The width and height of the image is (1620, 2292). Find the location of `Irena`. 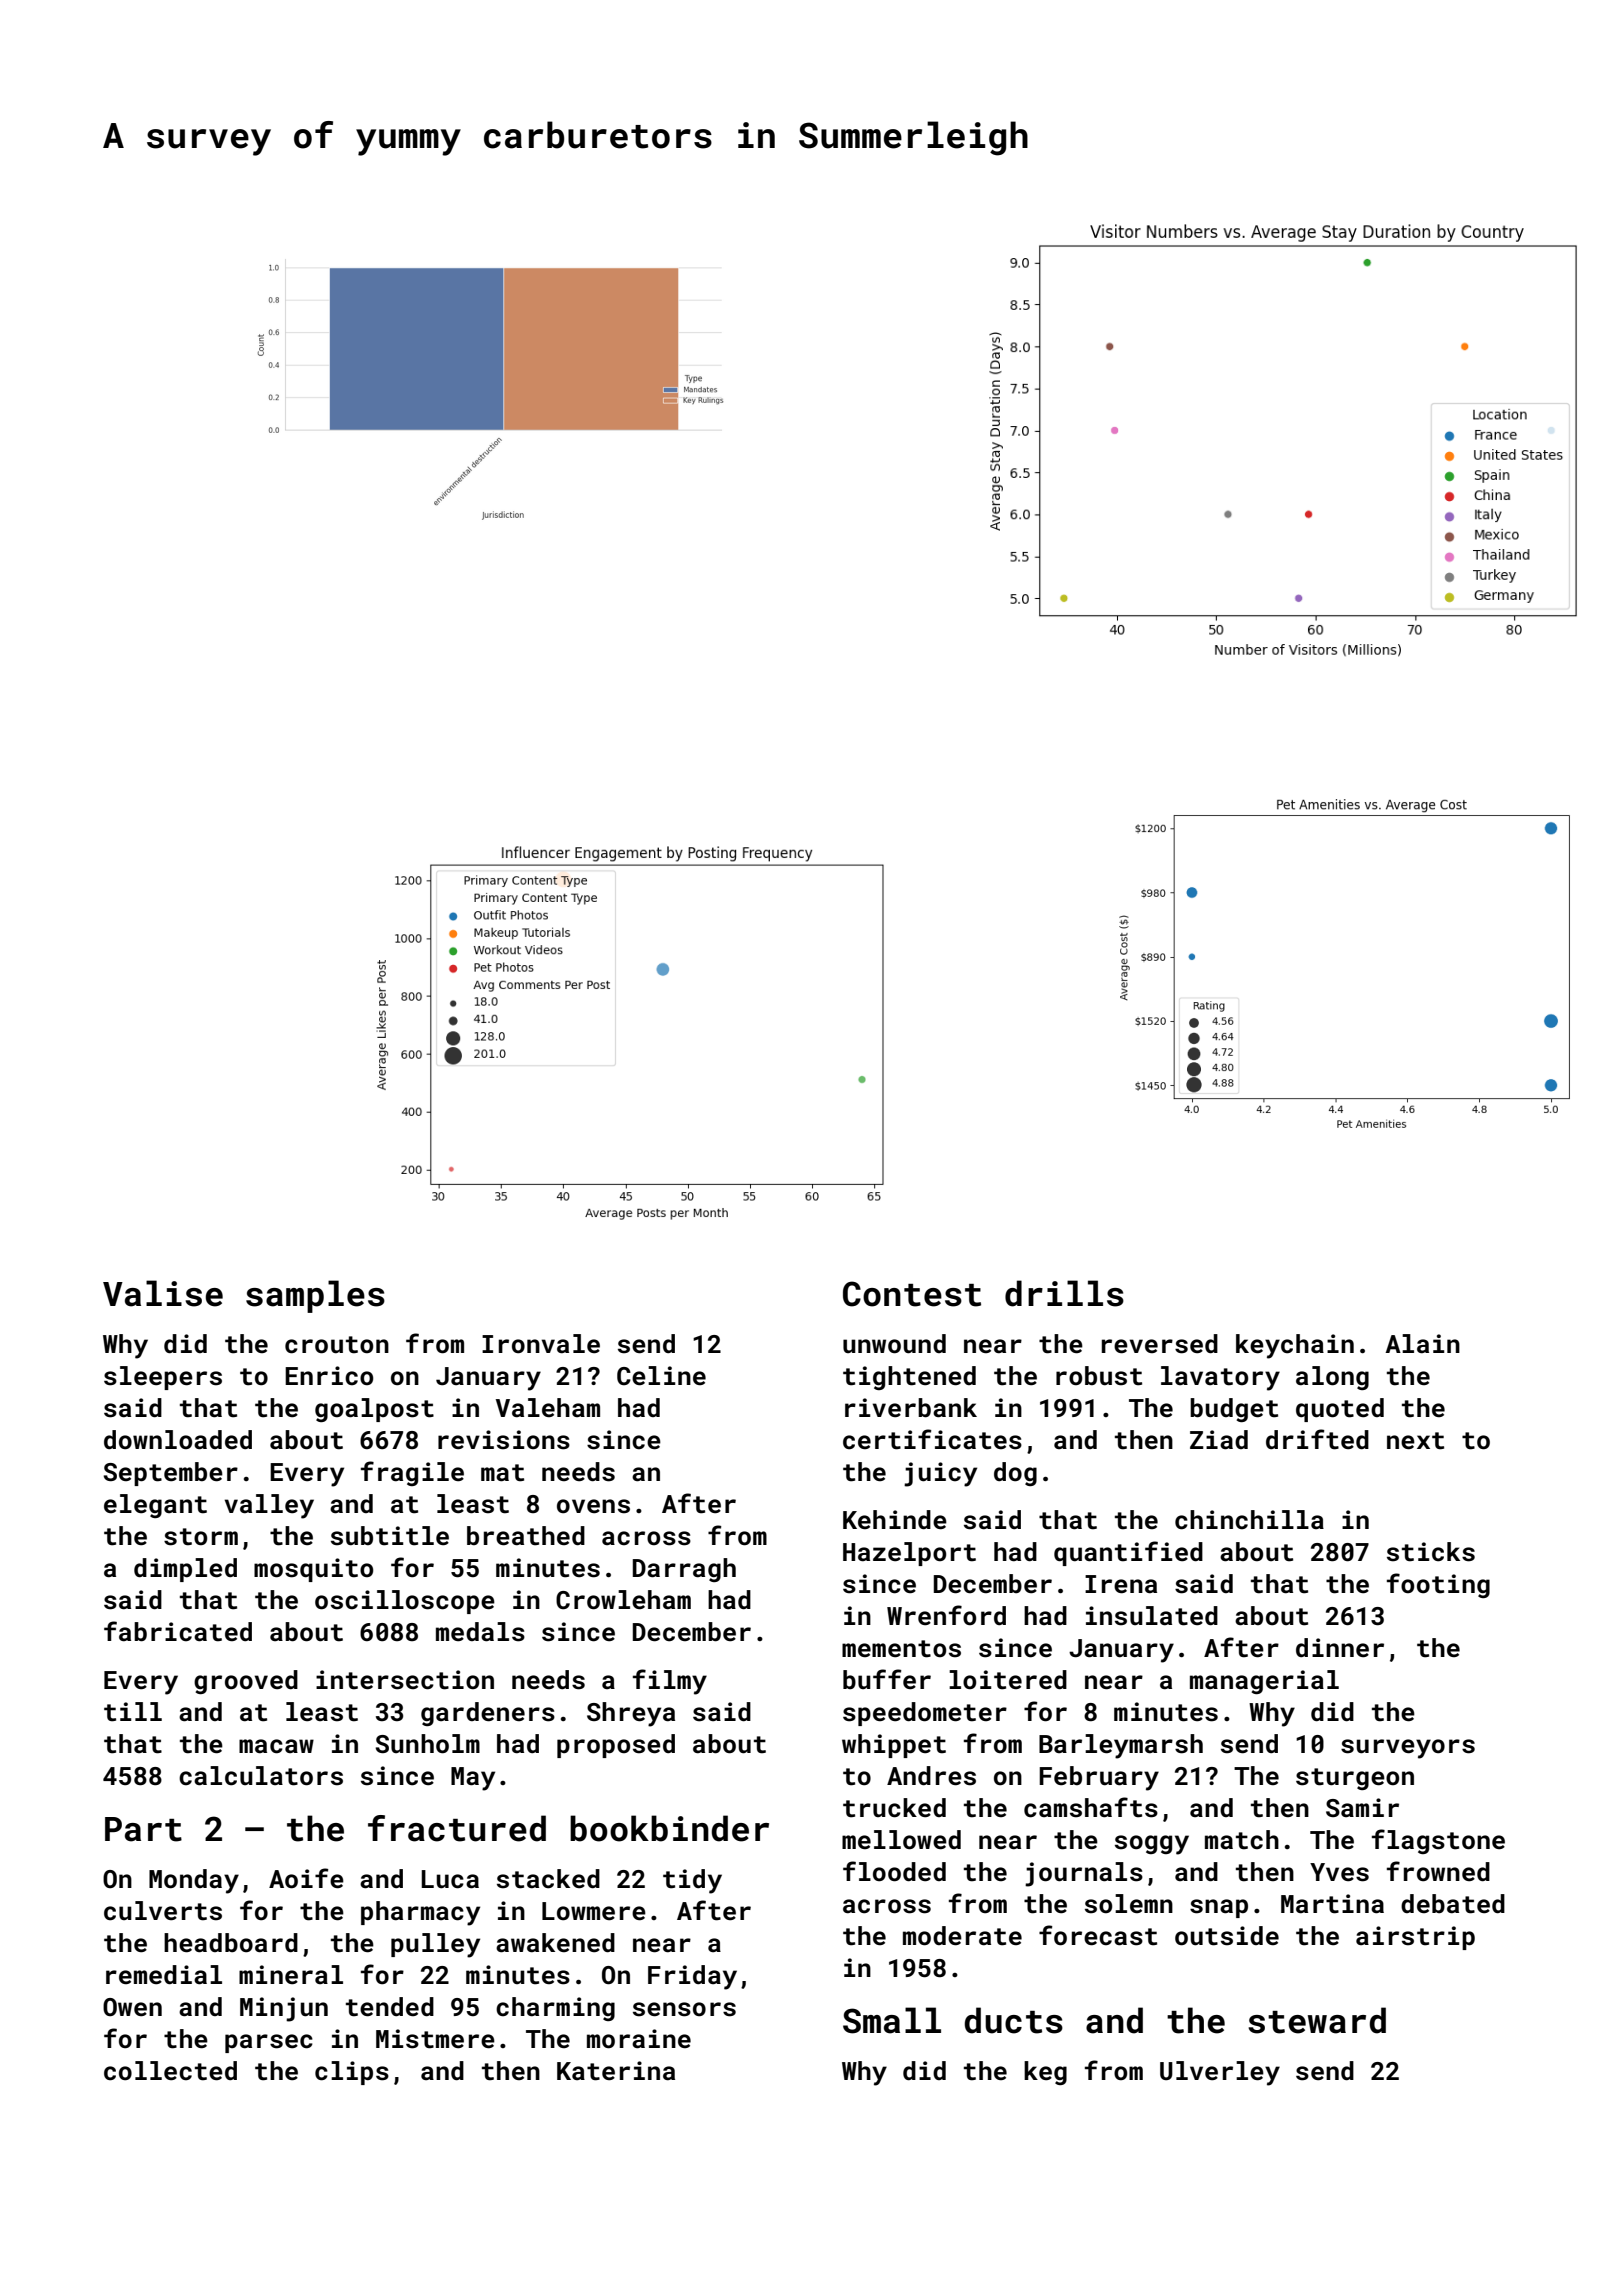

Irena is located at coordinates (1121, 1584).
